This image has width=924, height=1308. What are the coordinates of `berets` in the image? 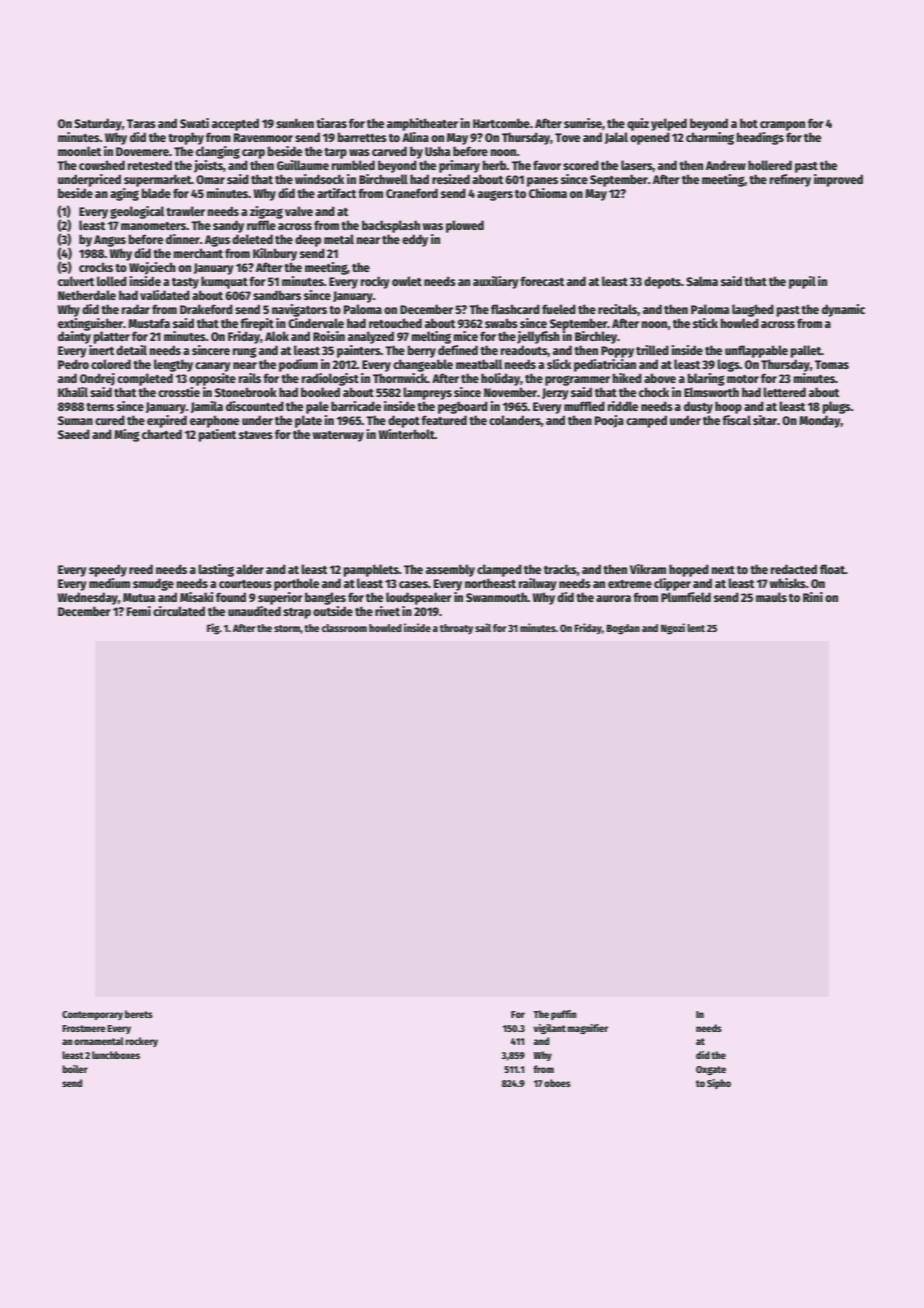 It's located at (139, 1014).
